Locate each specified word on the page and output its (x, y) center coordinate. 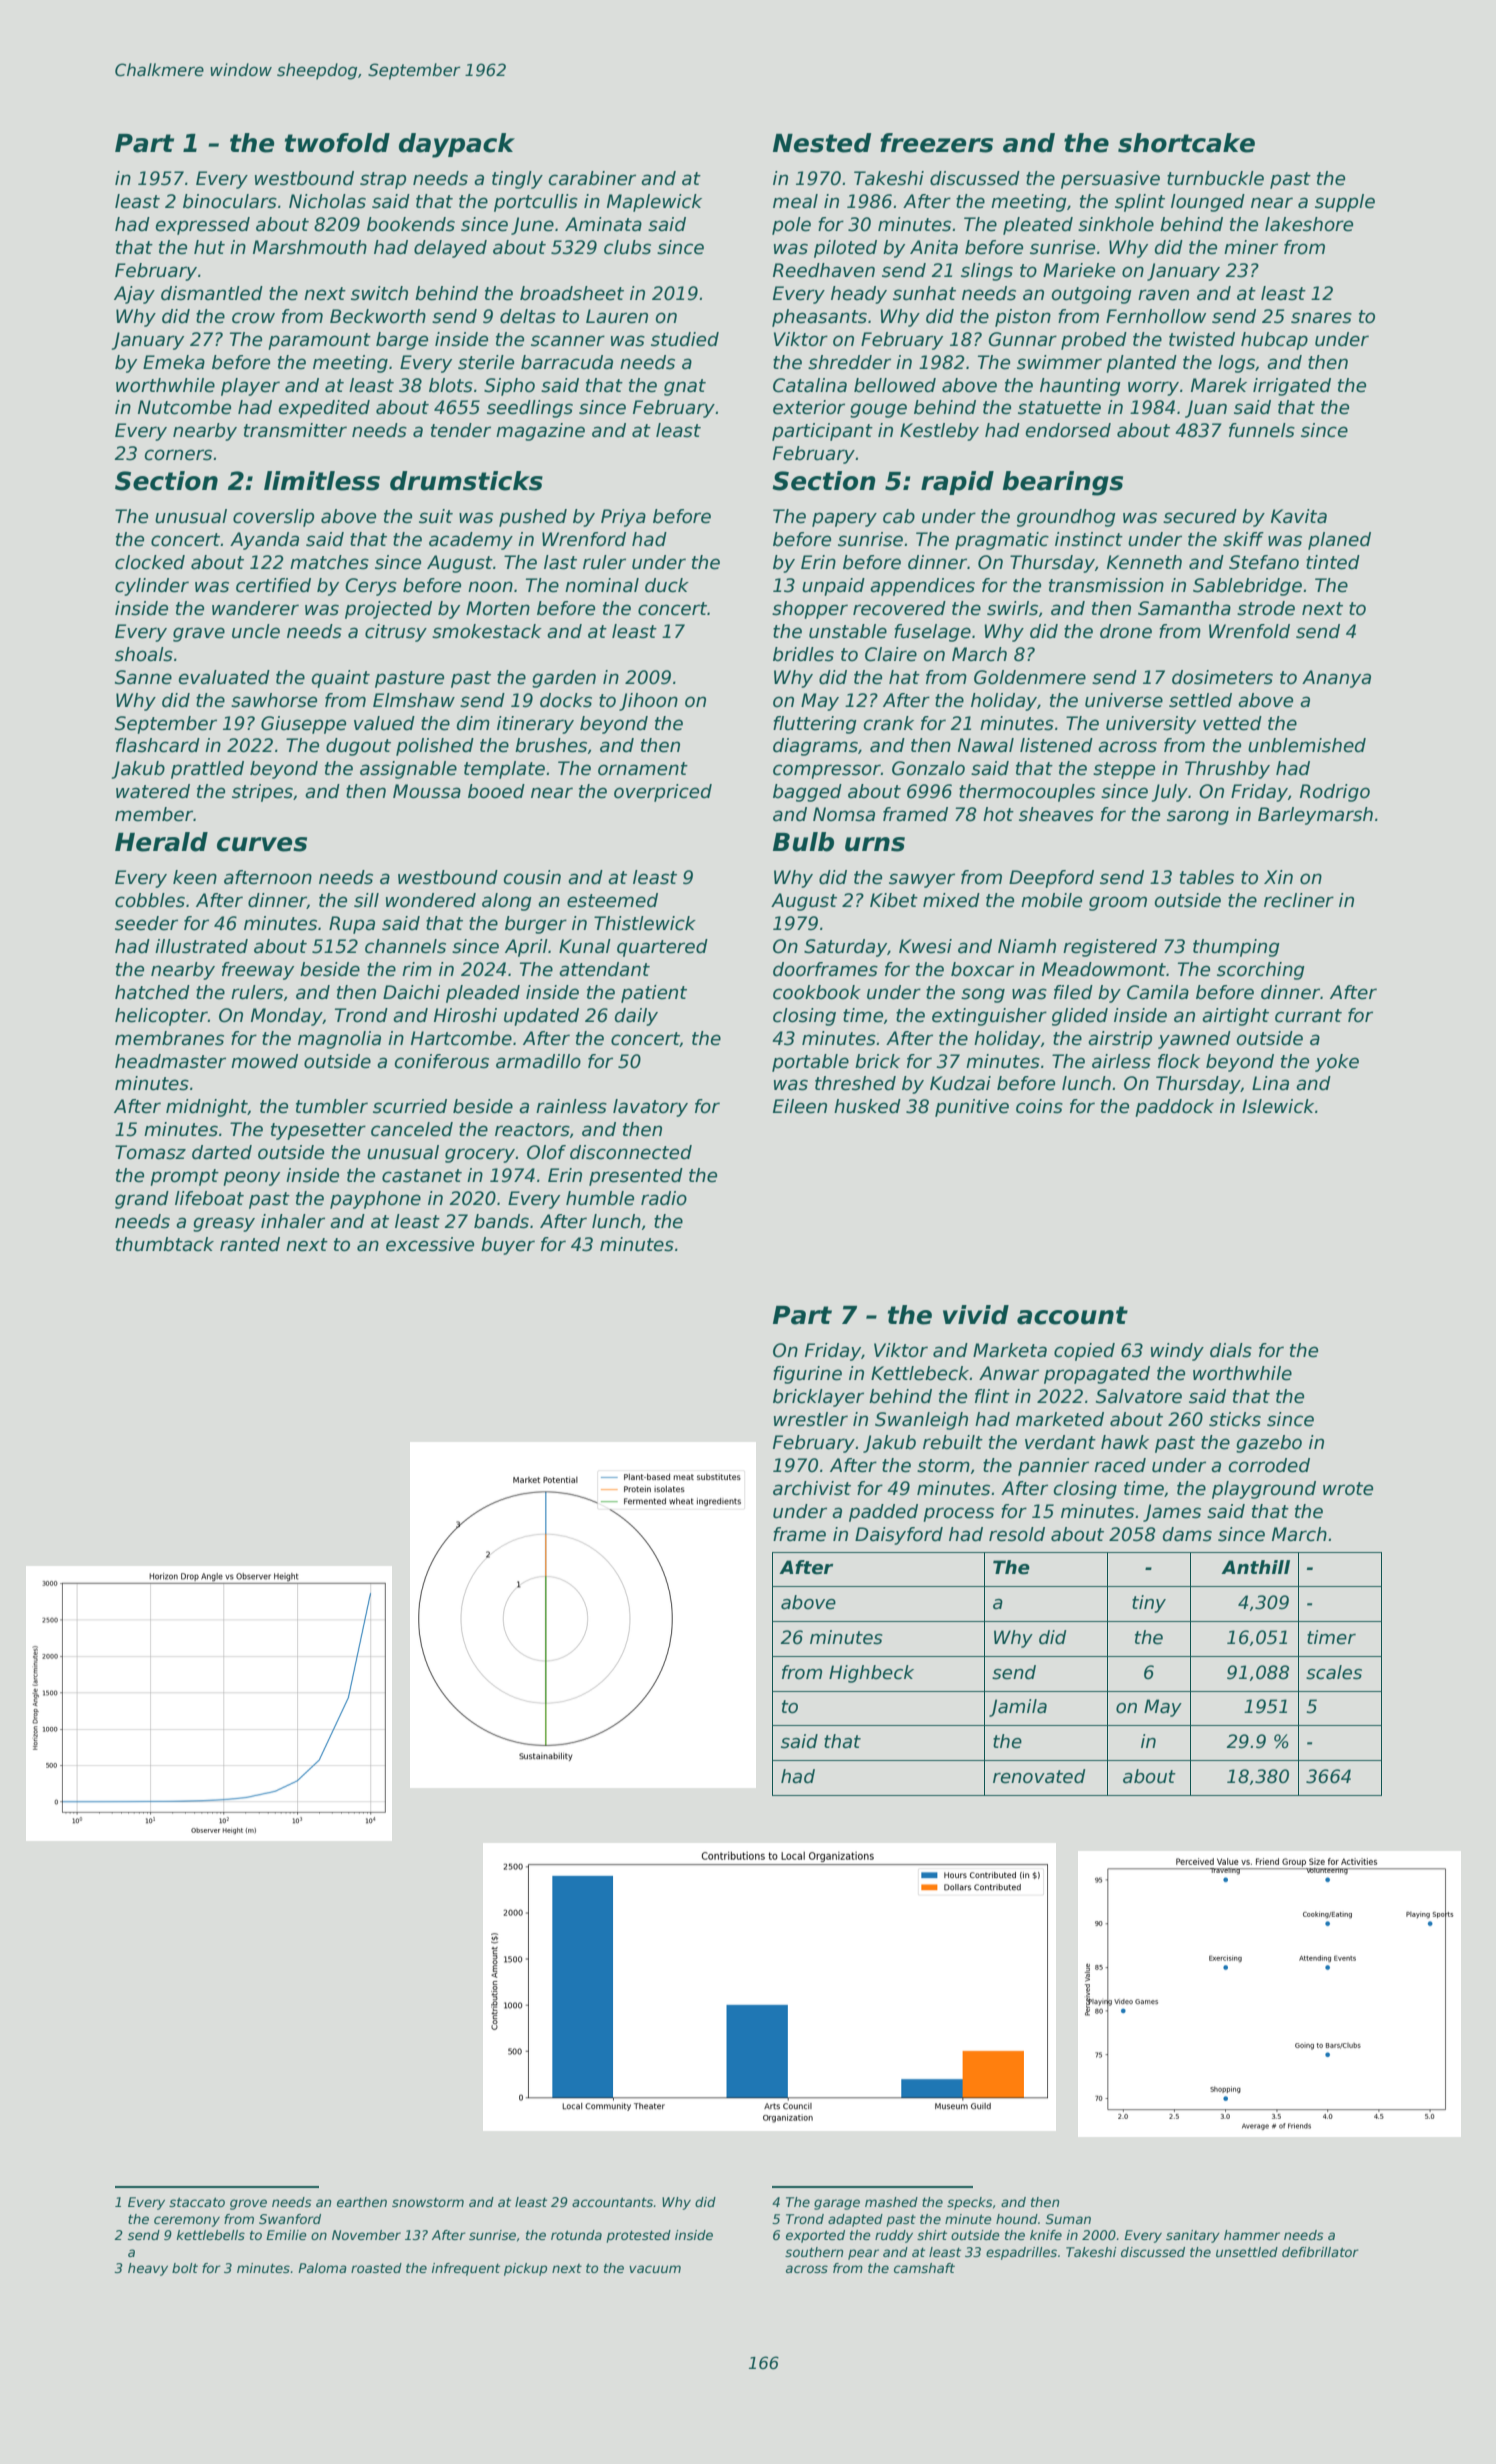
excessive (430, 1244)
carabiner (592, 178)
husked (867, 1106)
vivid (976, 1315)
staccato (197, 2202)
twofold (337, 143)
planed (1339, 541)
